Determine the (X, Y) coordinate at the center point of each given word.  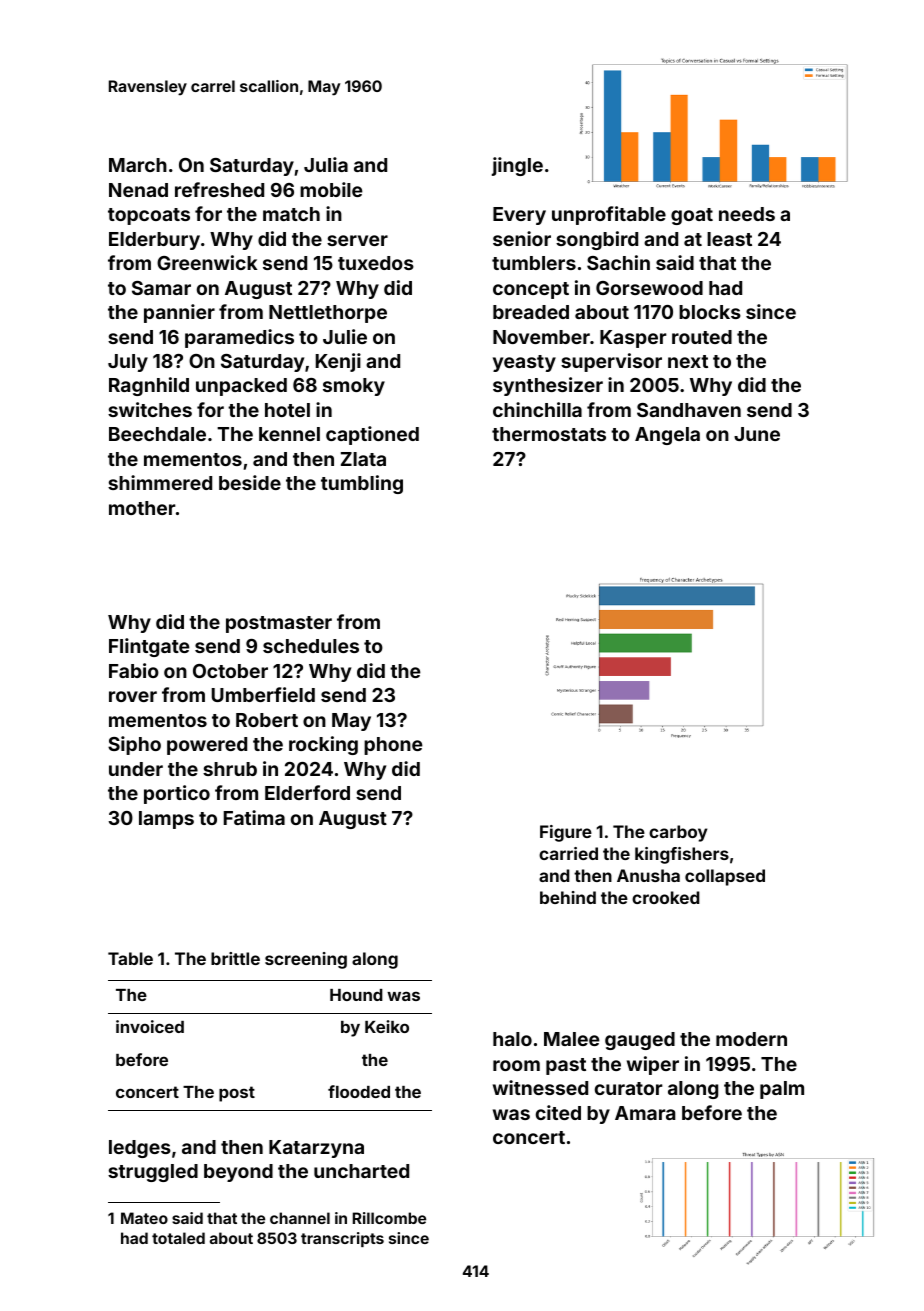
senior (522, 238)
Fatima (254, 817)
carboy (678, 833)
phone (393, 746)
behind (568, 897)
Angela (667, 436)
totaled (178, 1238)
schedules (311, 646)
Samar (161, 288)
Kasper (633, 339)
